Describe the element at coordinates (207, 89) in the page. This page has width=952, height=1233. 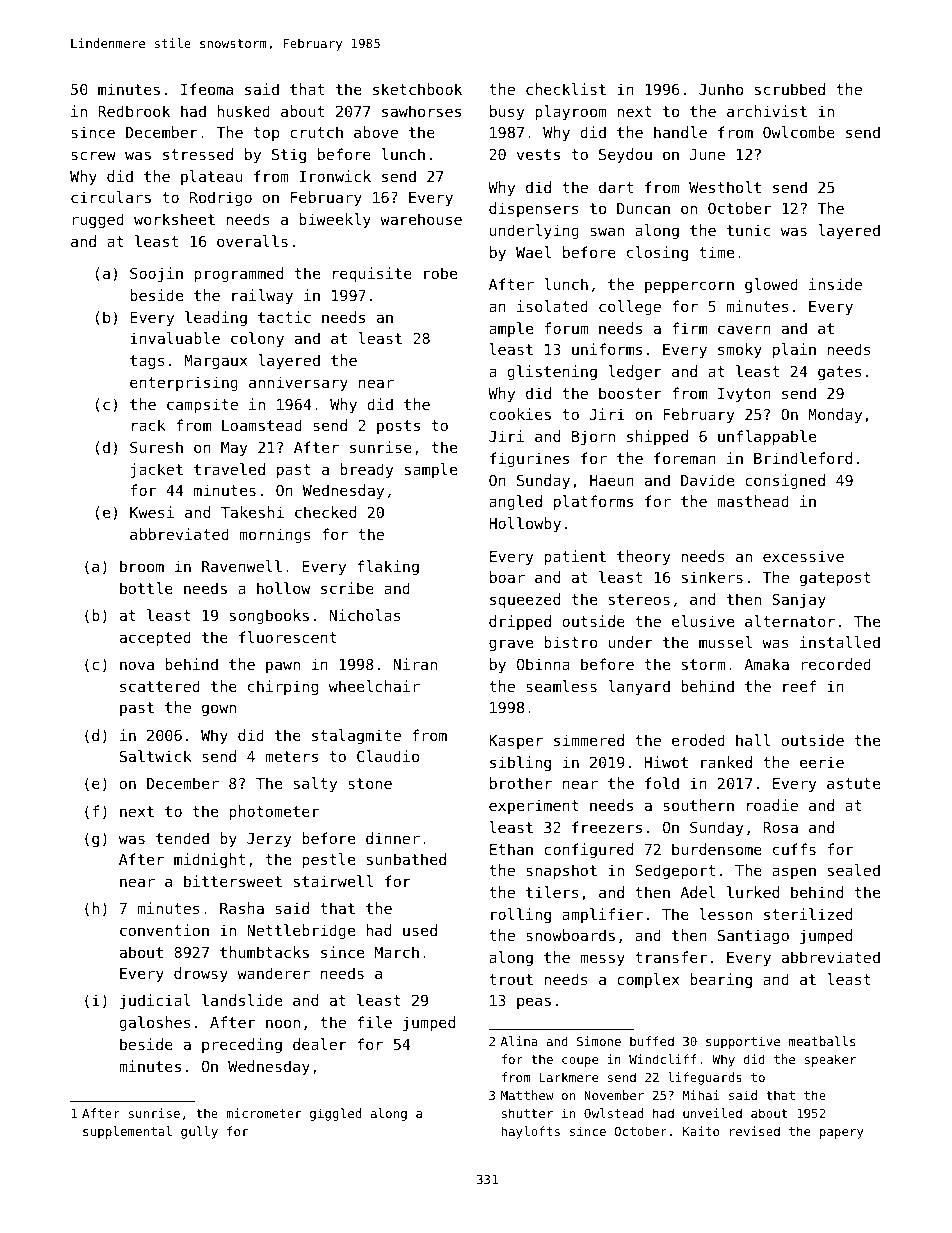
I see `Ifeoma` at that location.
